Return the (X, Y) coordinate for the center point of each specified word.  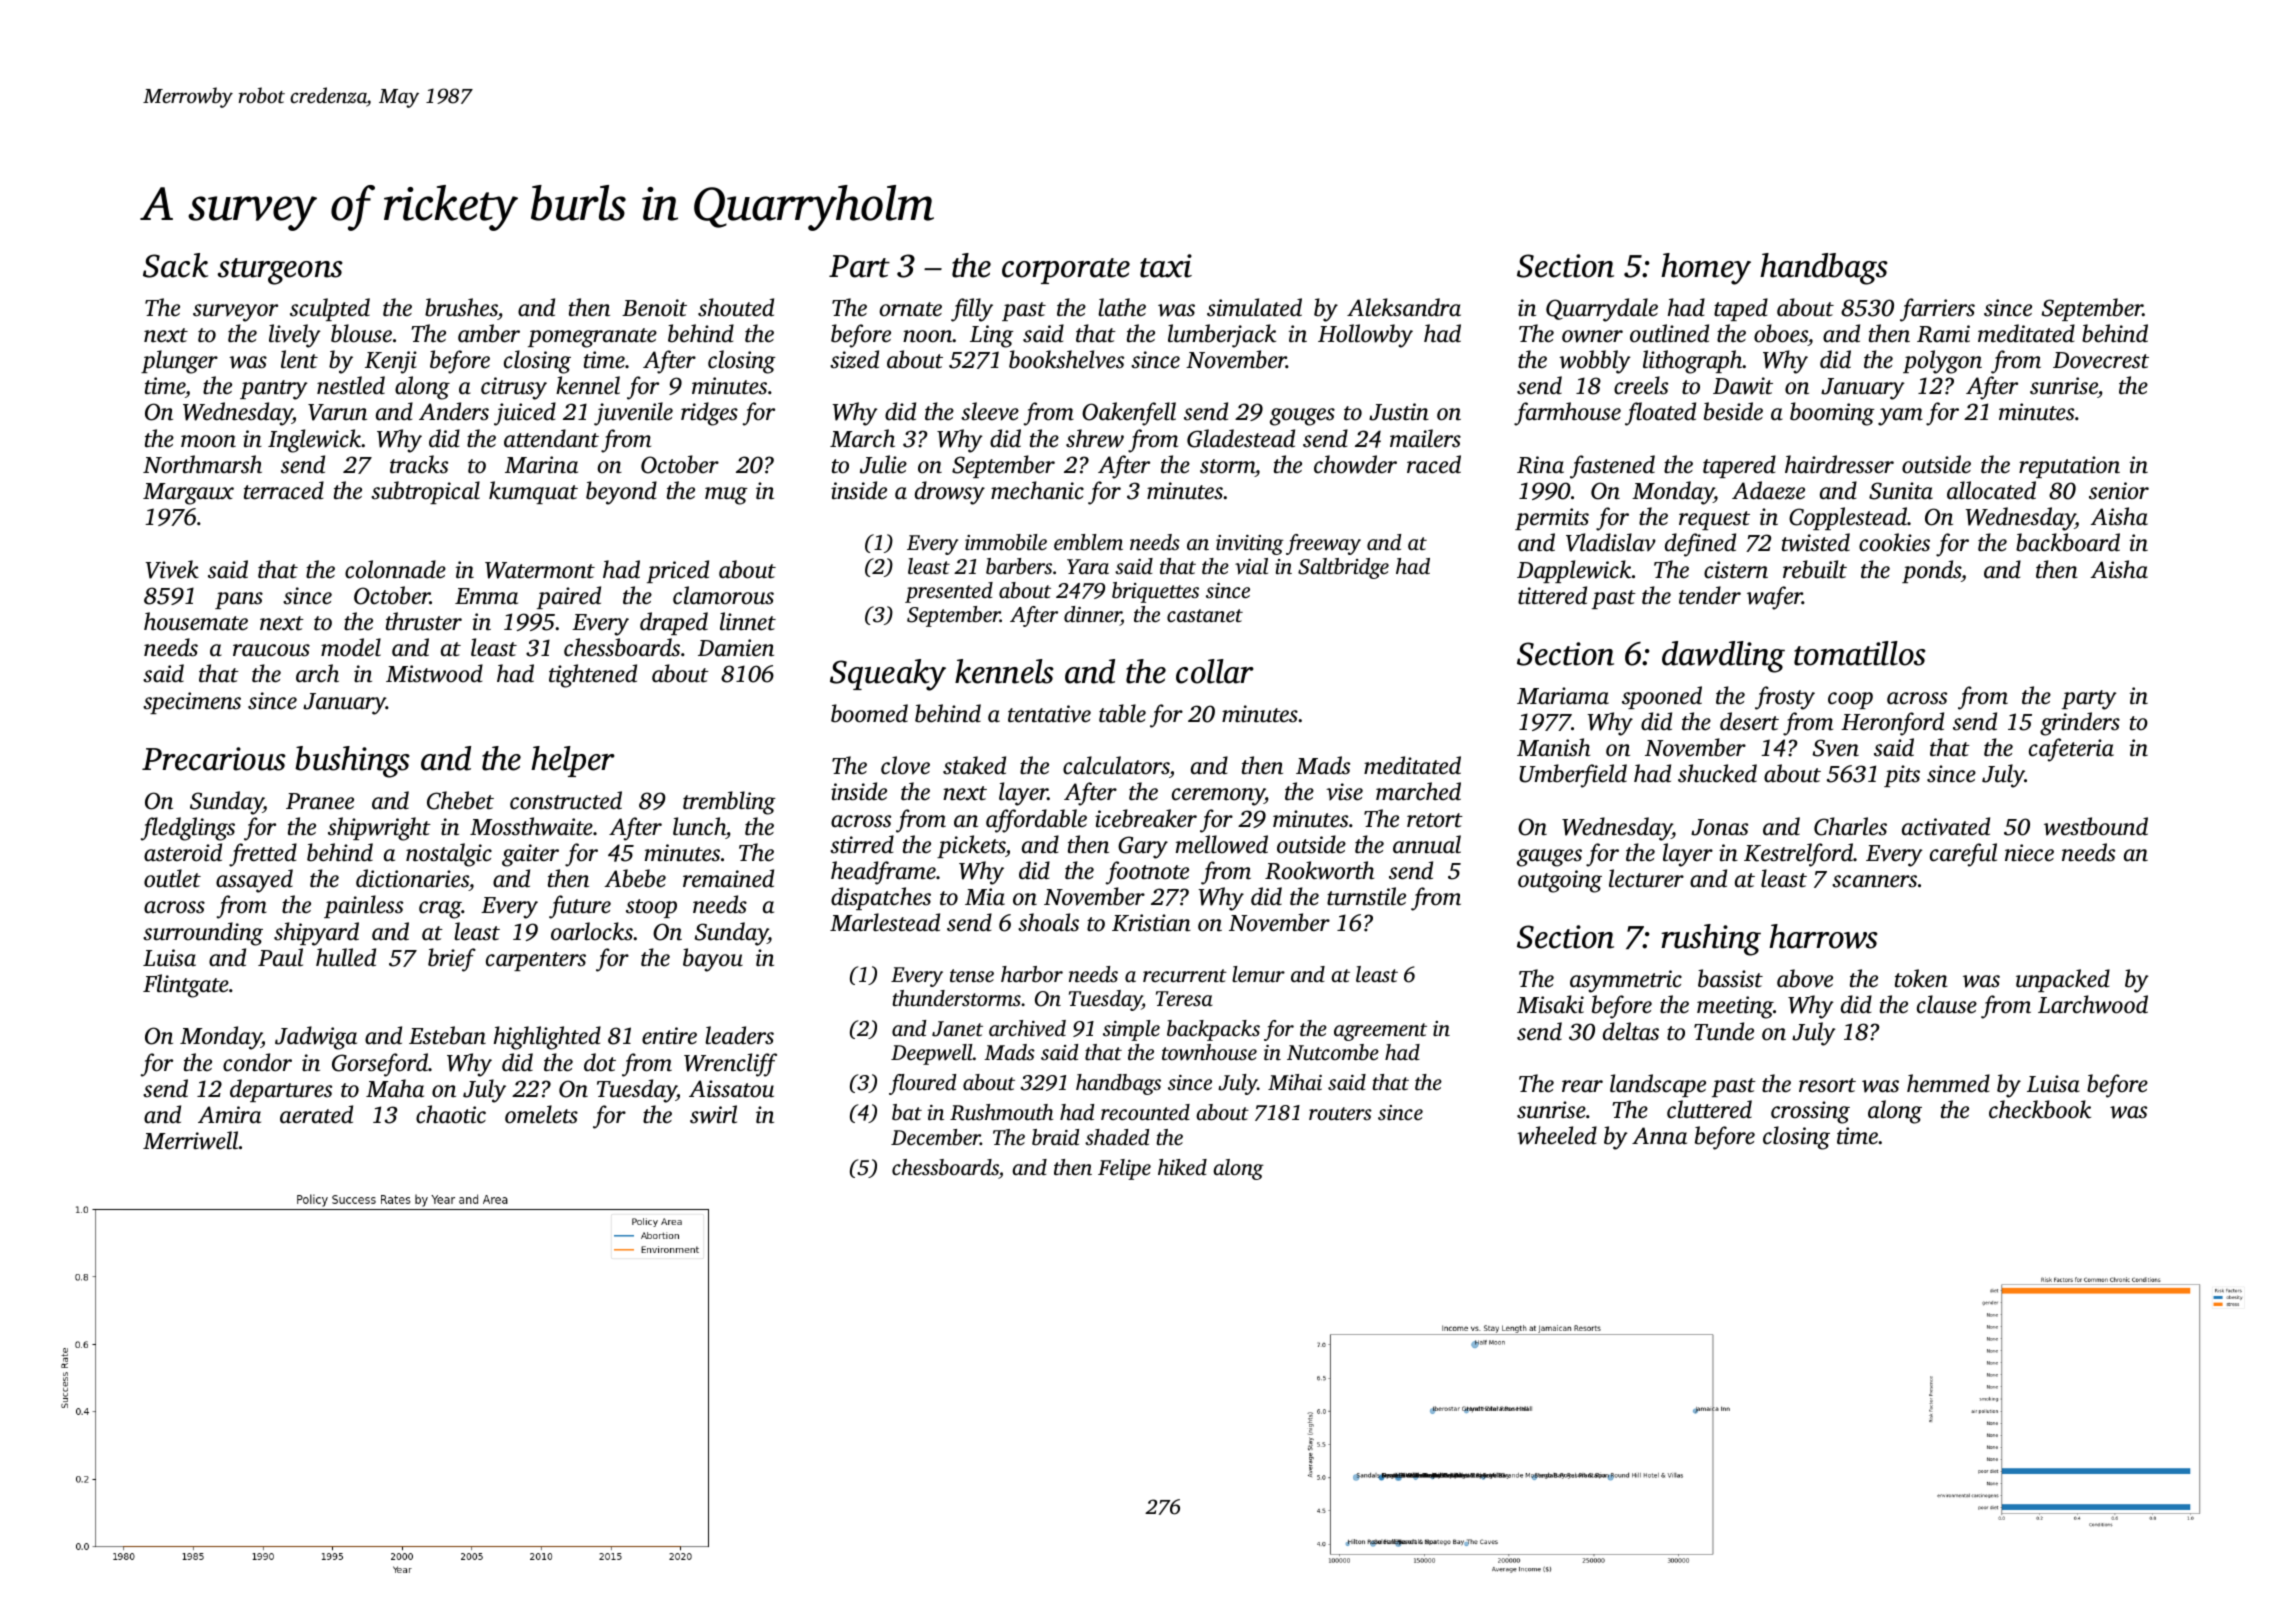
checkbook (2040, 1109)
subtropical (425, 492)
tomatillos (1860, 653)
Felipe (1124, 1169)
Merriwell (190, 1140)
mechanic (1037, 490)
